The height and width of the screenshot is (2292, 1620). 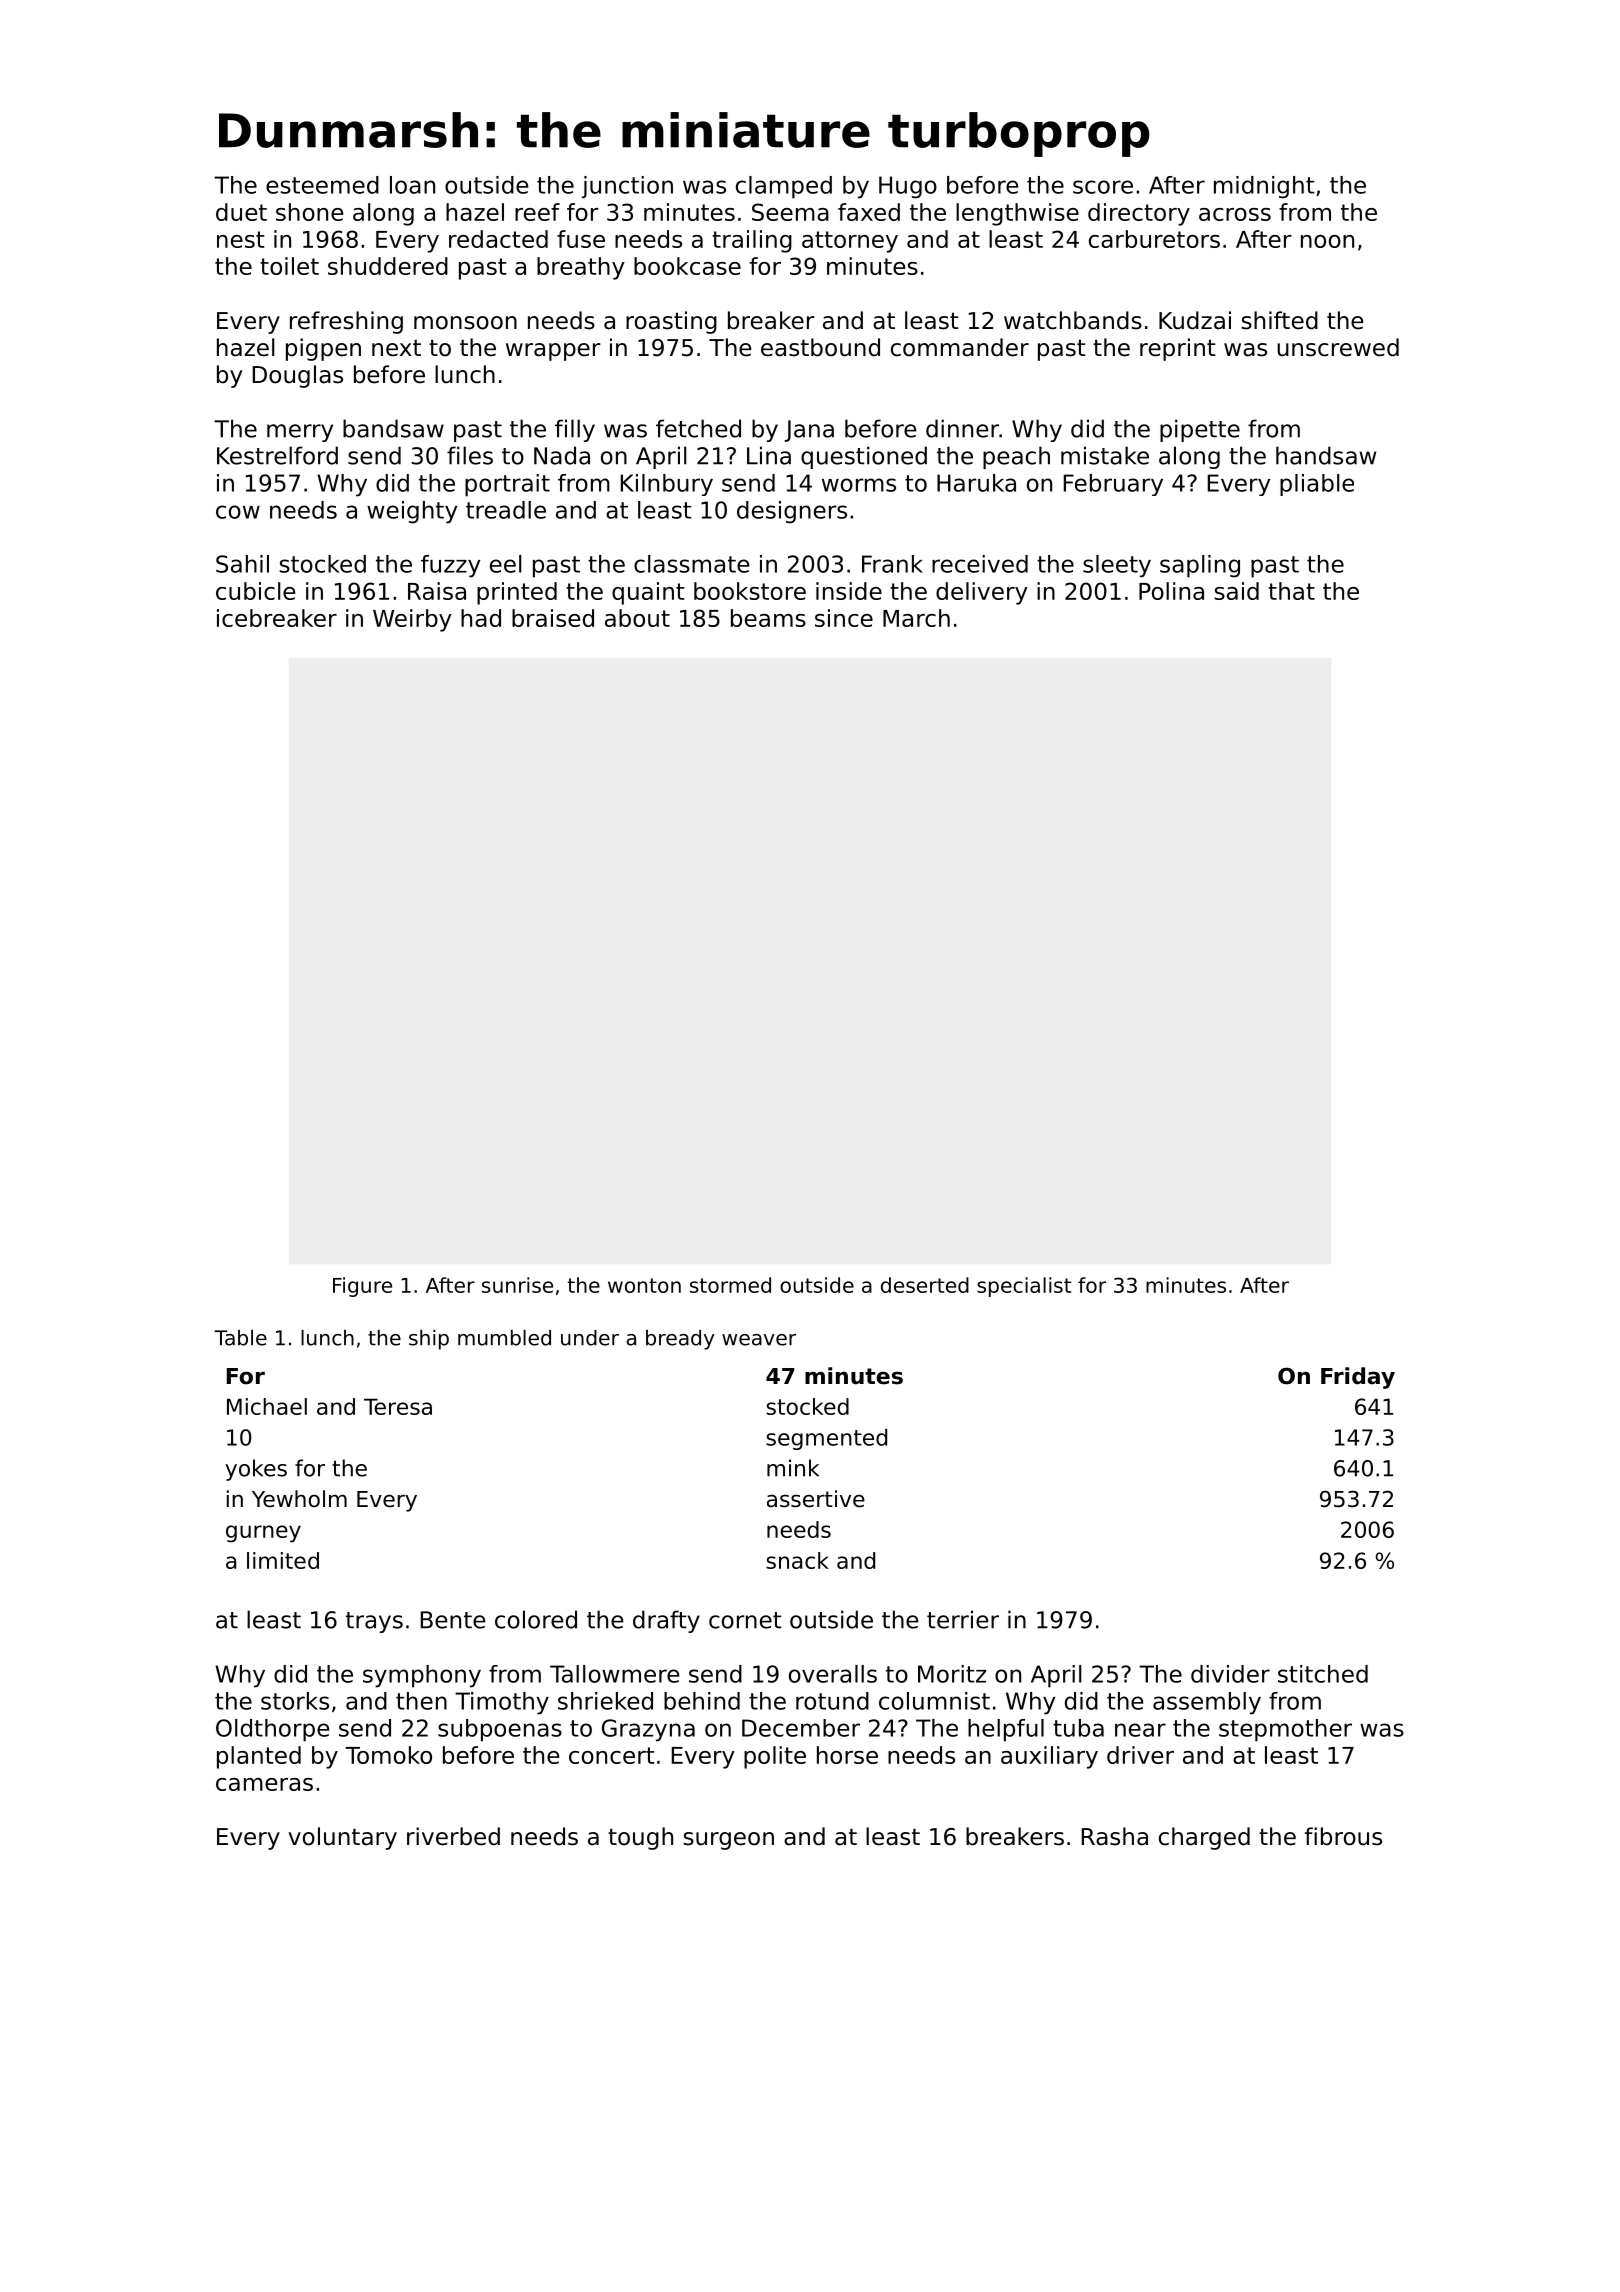 I want to click on Figure, so click(x=362, y=1287).
